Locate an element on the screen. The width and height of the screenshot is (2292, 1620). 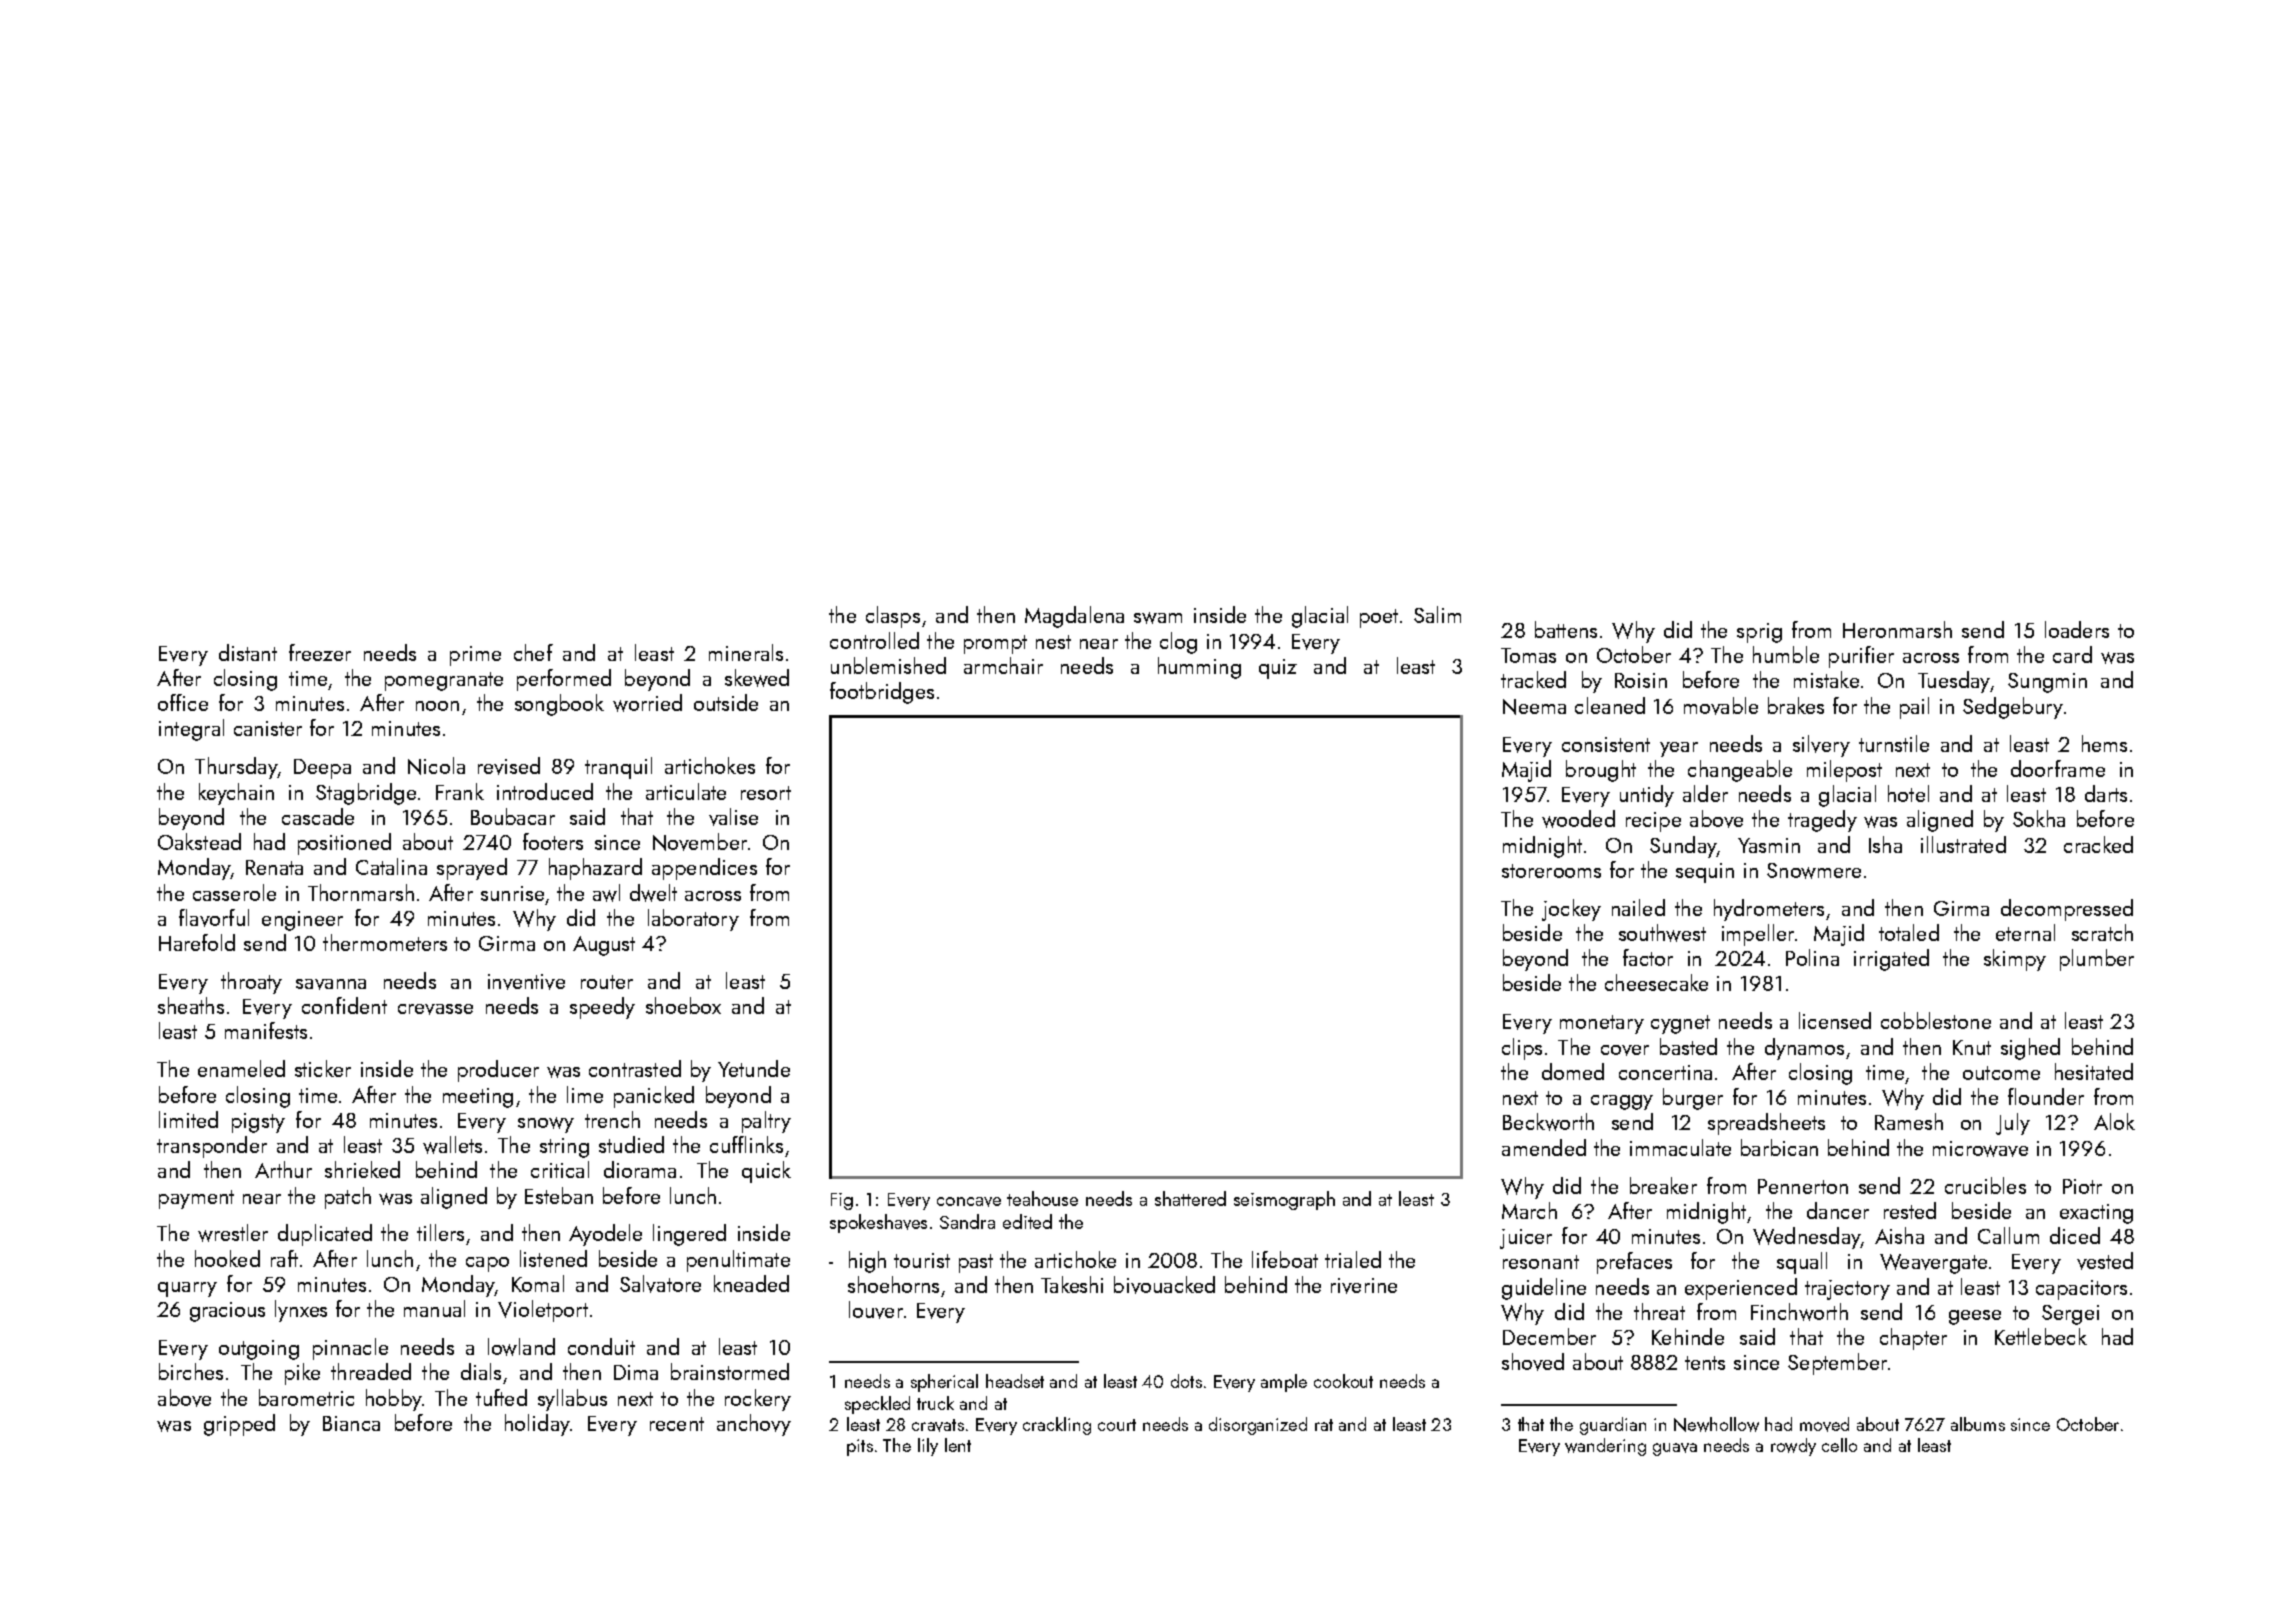
loaders is located at coordinates (2077, 629).
